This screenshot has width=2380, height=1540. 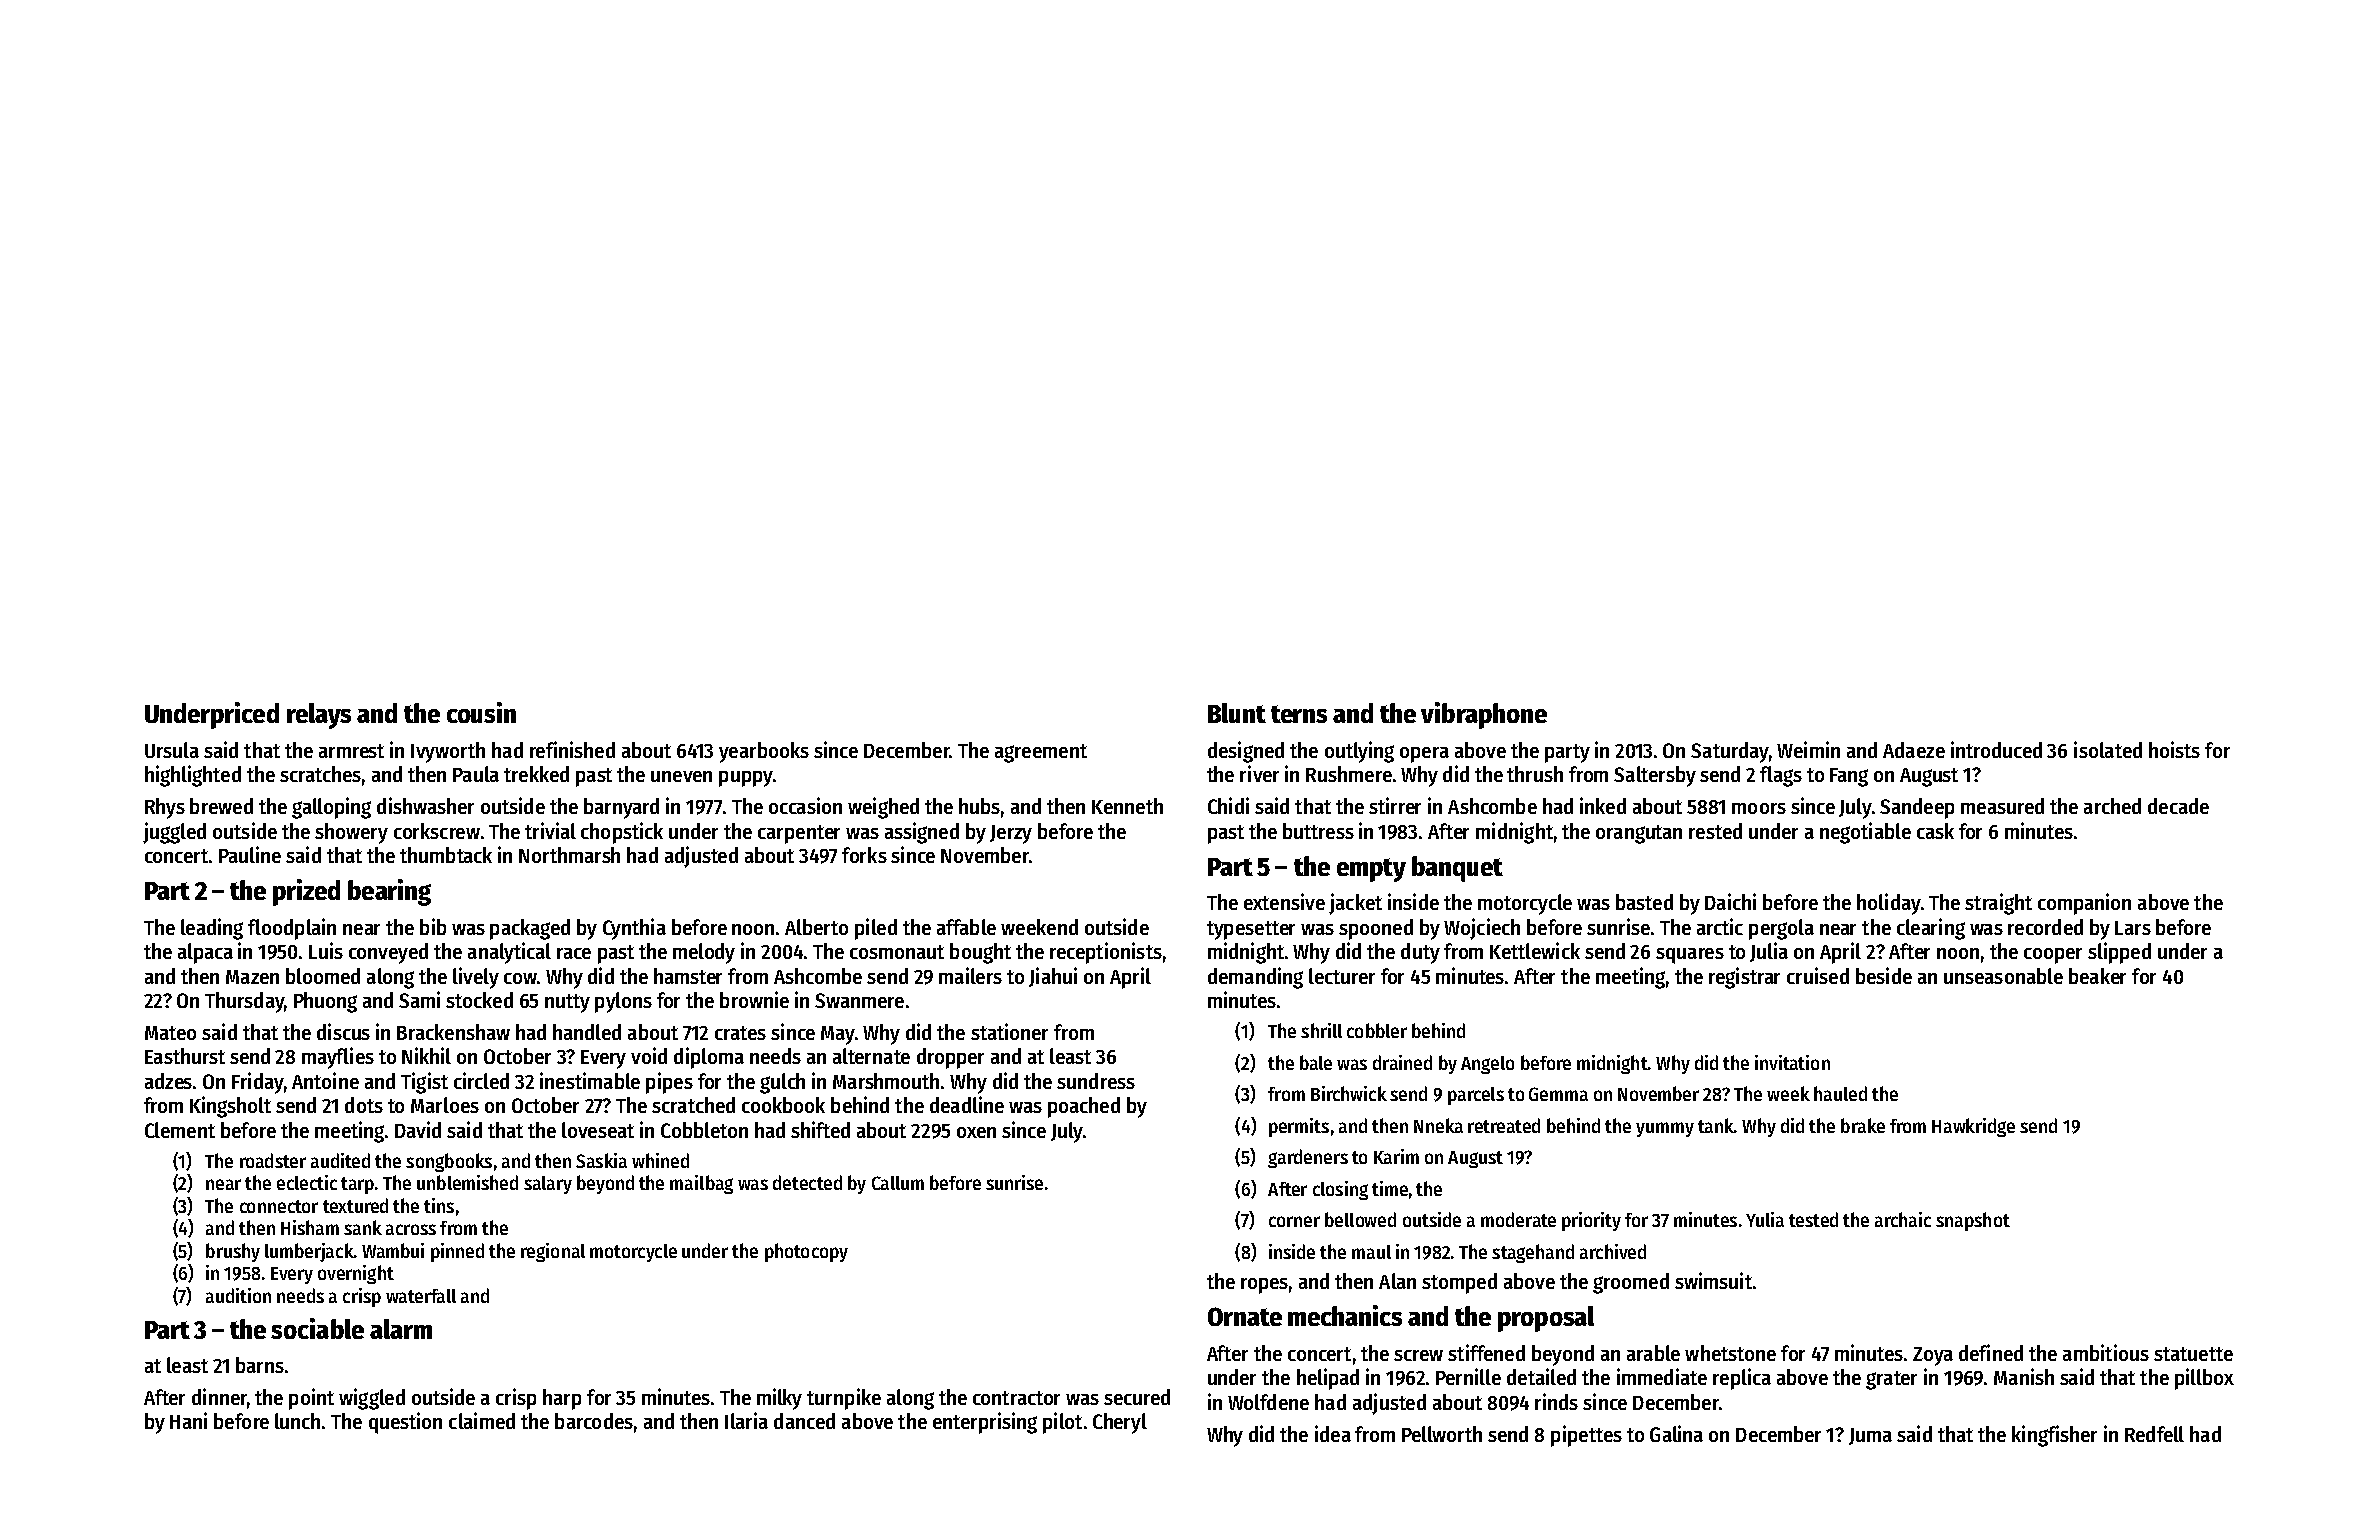 I want to click on beaker, so click(x=2097, y=976).
